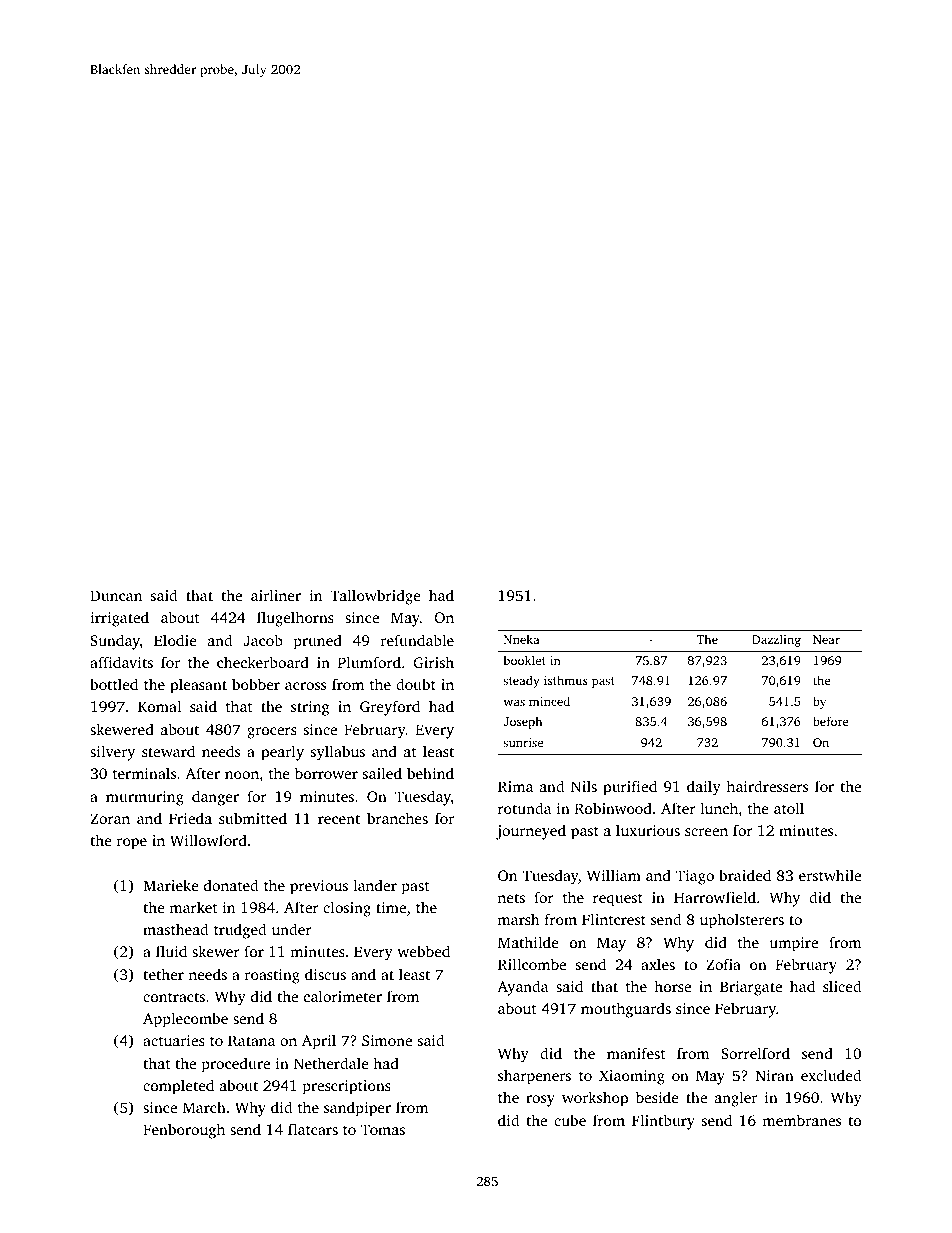 This image has width=952, height=1233. I want to click on atoll, so click(789, 808).
